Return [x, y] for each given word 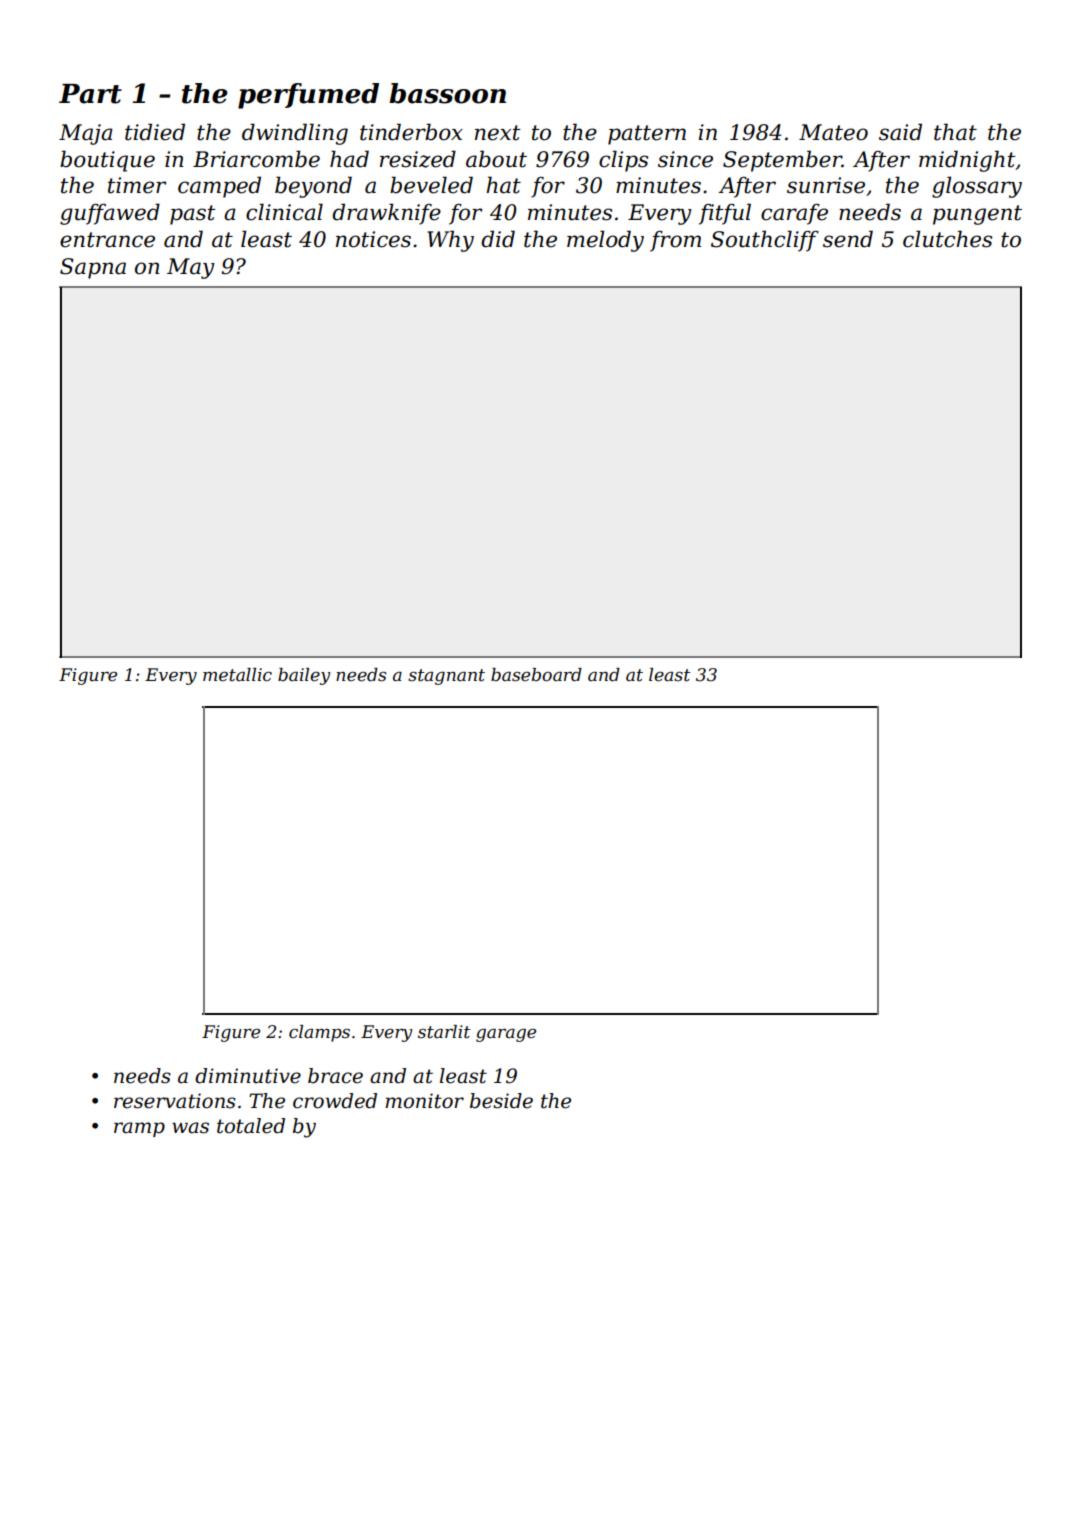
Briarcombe [256, 159]
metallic [237, 675]
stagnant [446, 677]
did [498, 239]
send [848, 239]
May [191, 268]
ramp [139, 1129]
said [900, 132]
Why [450, 241]
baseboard [536, 675]
